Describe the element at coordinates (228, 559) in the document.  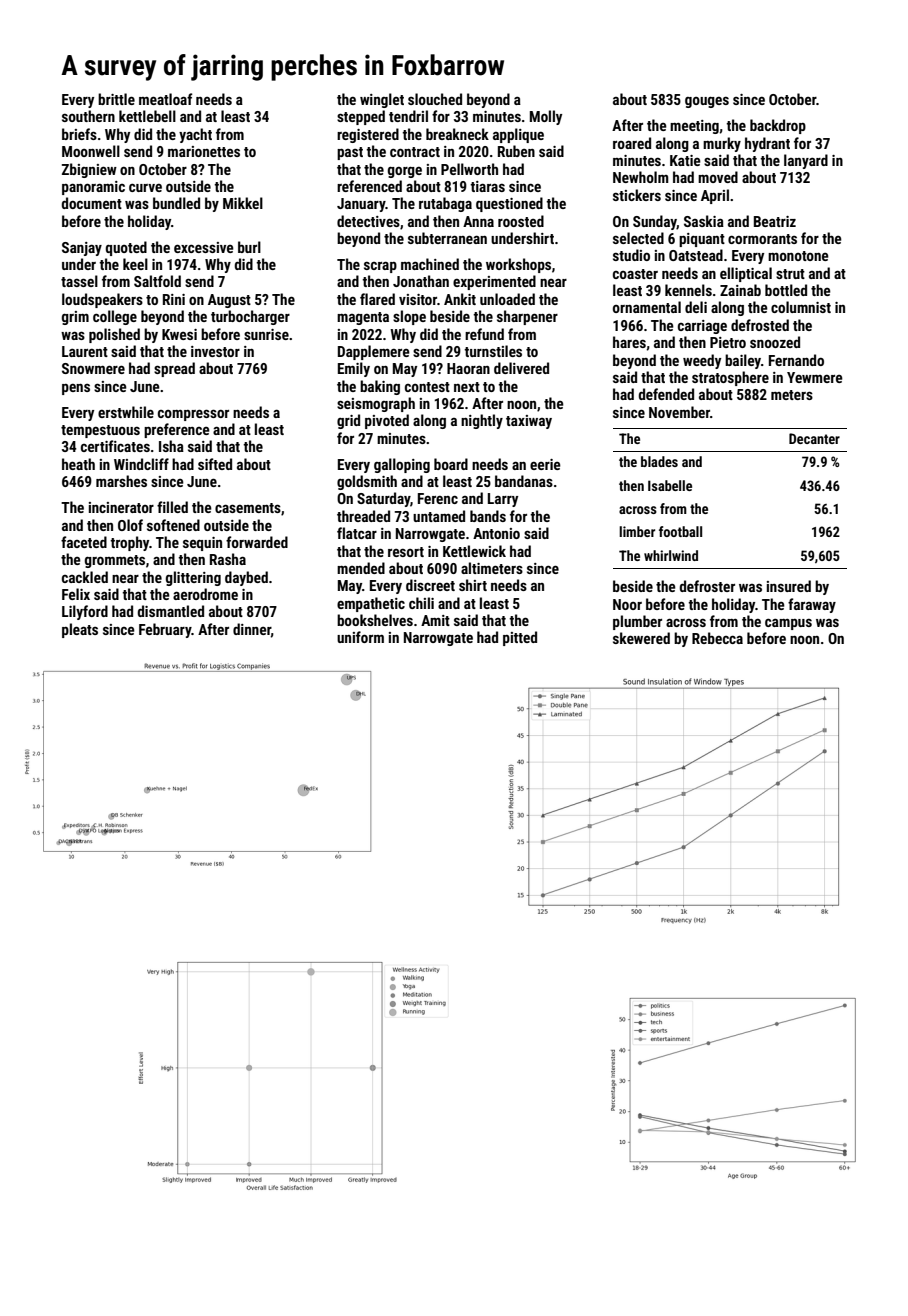
I see `Rasha` at that location.
